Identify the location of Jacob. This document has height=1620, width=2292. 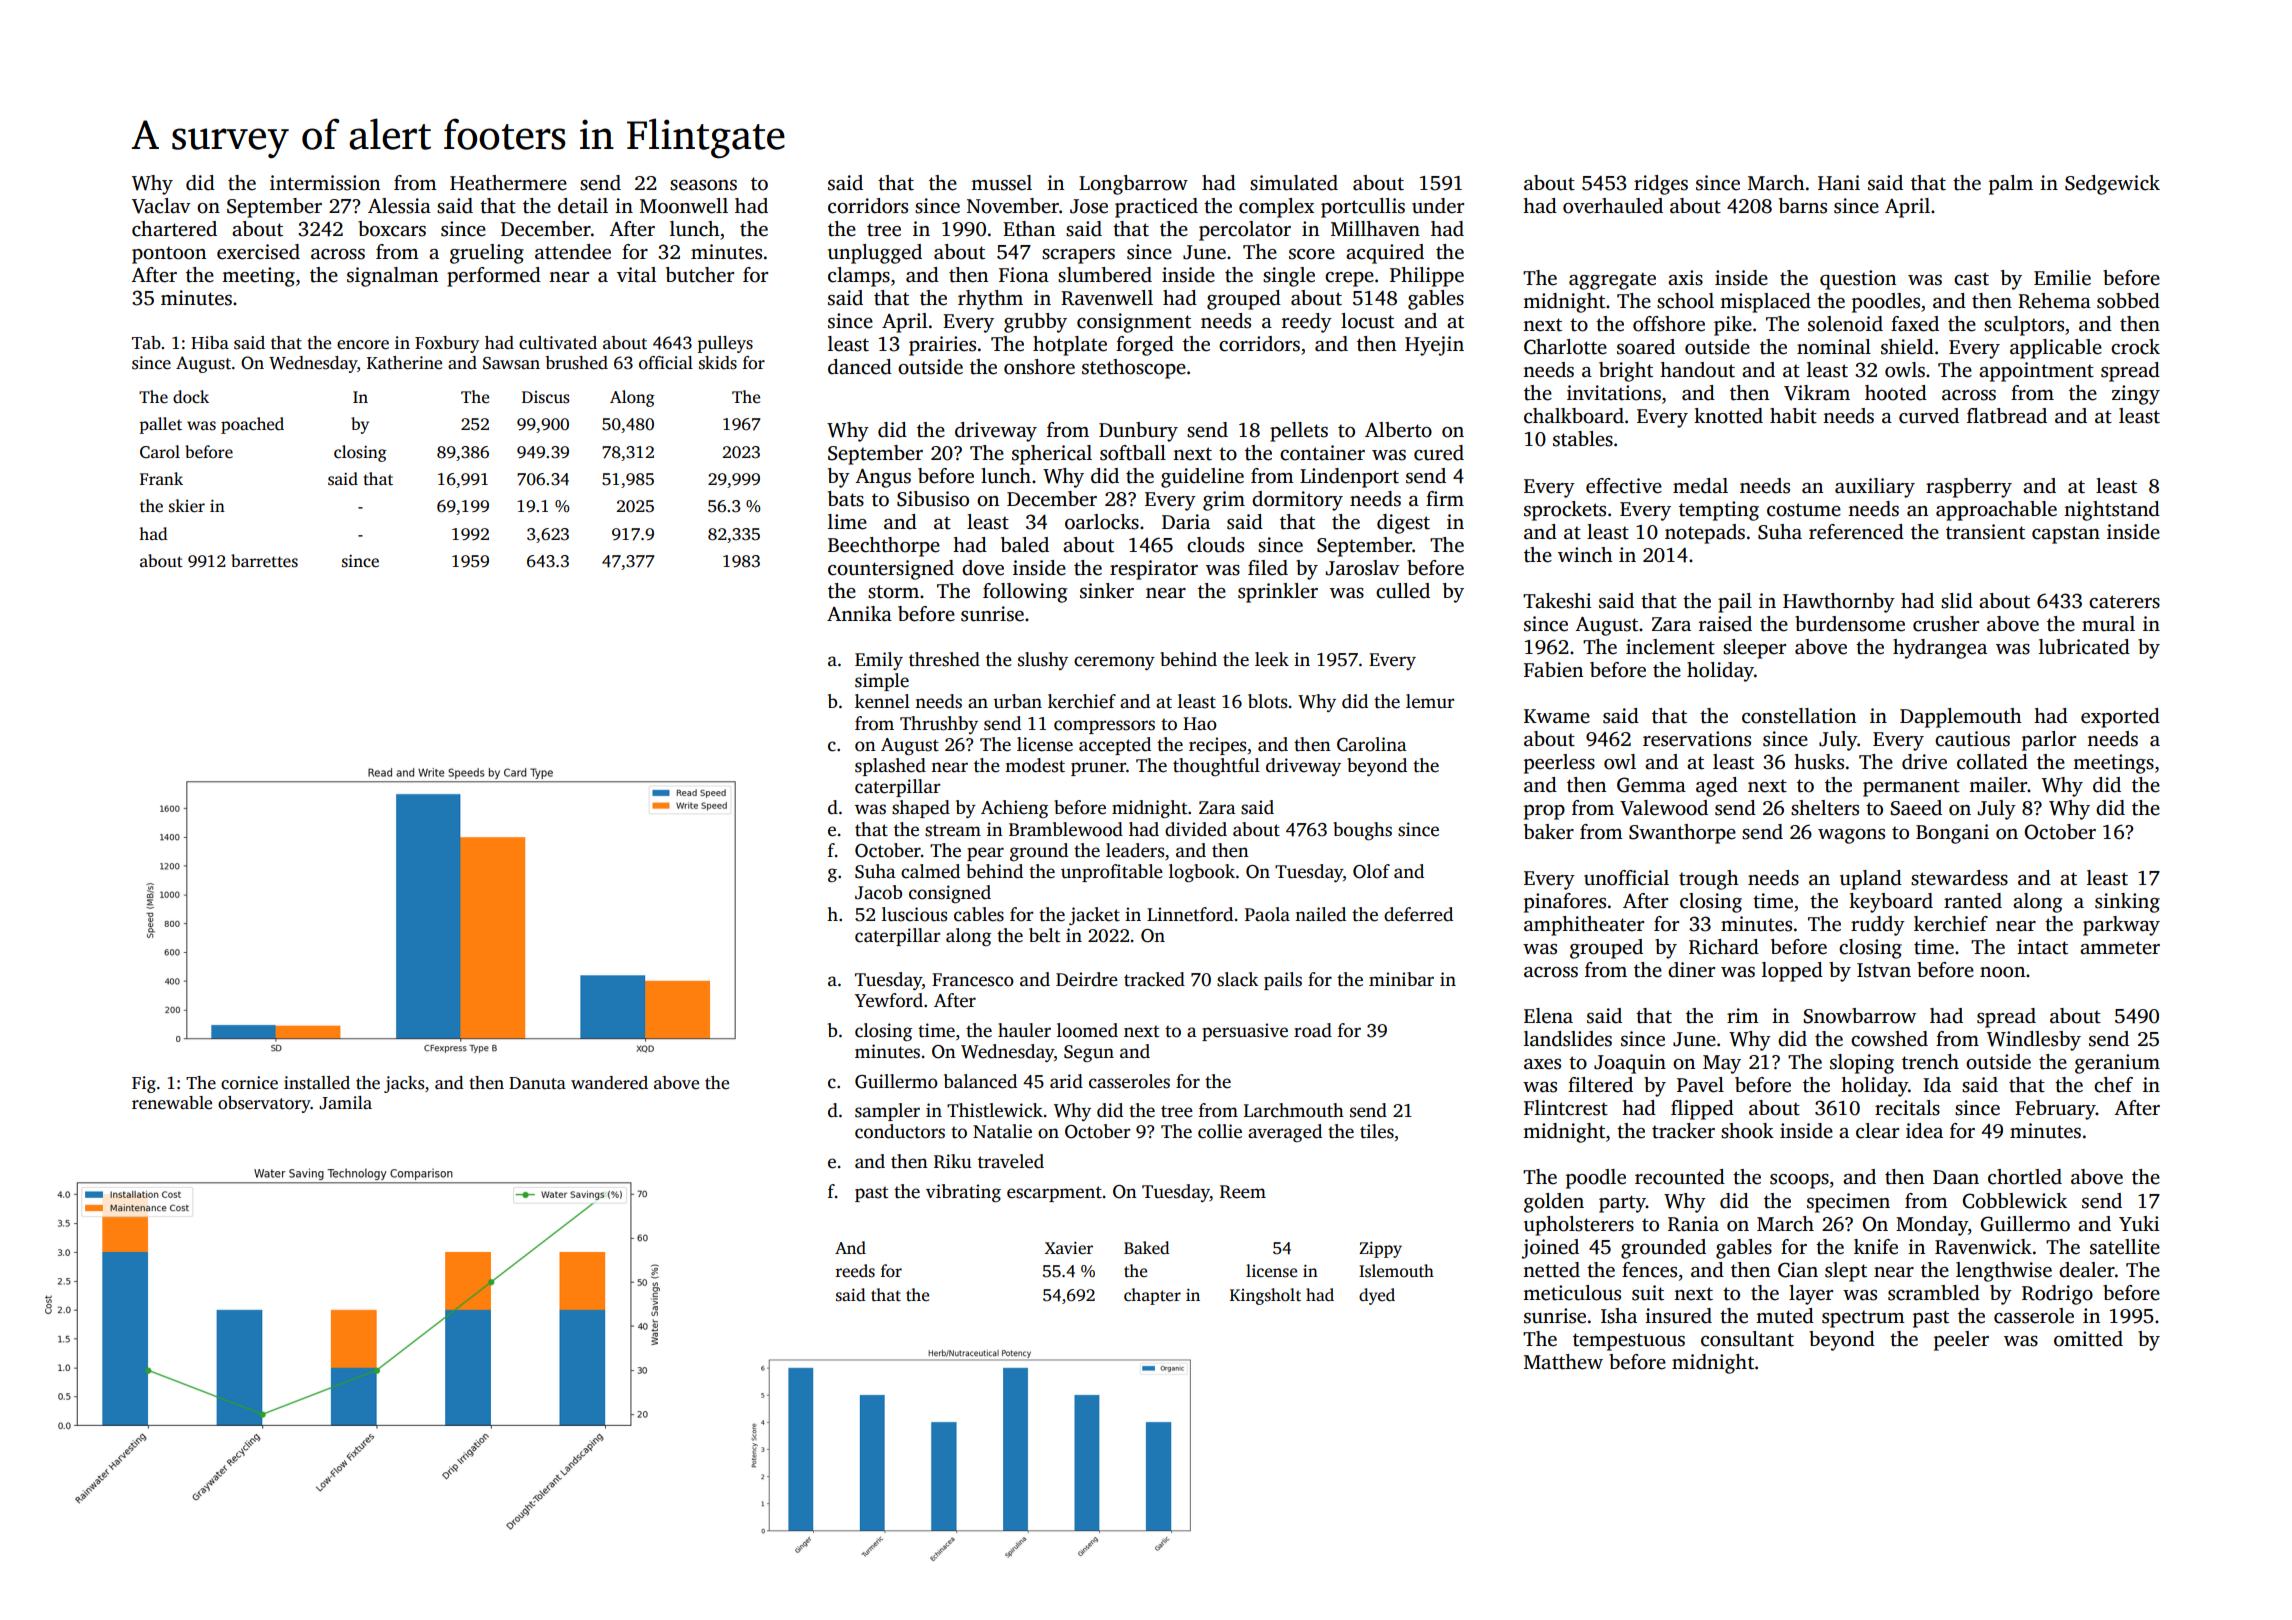
(878, 892).
